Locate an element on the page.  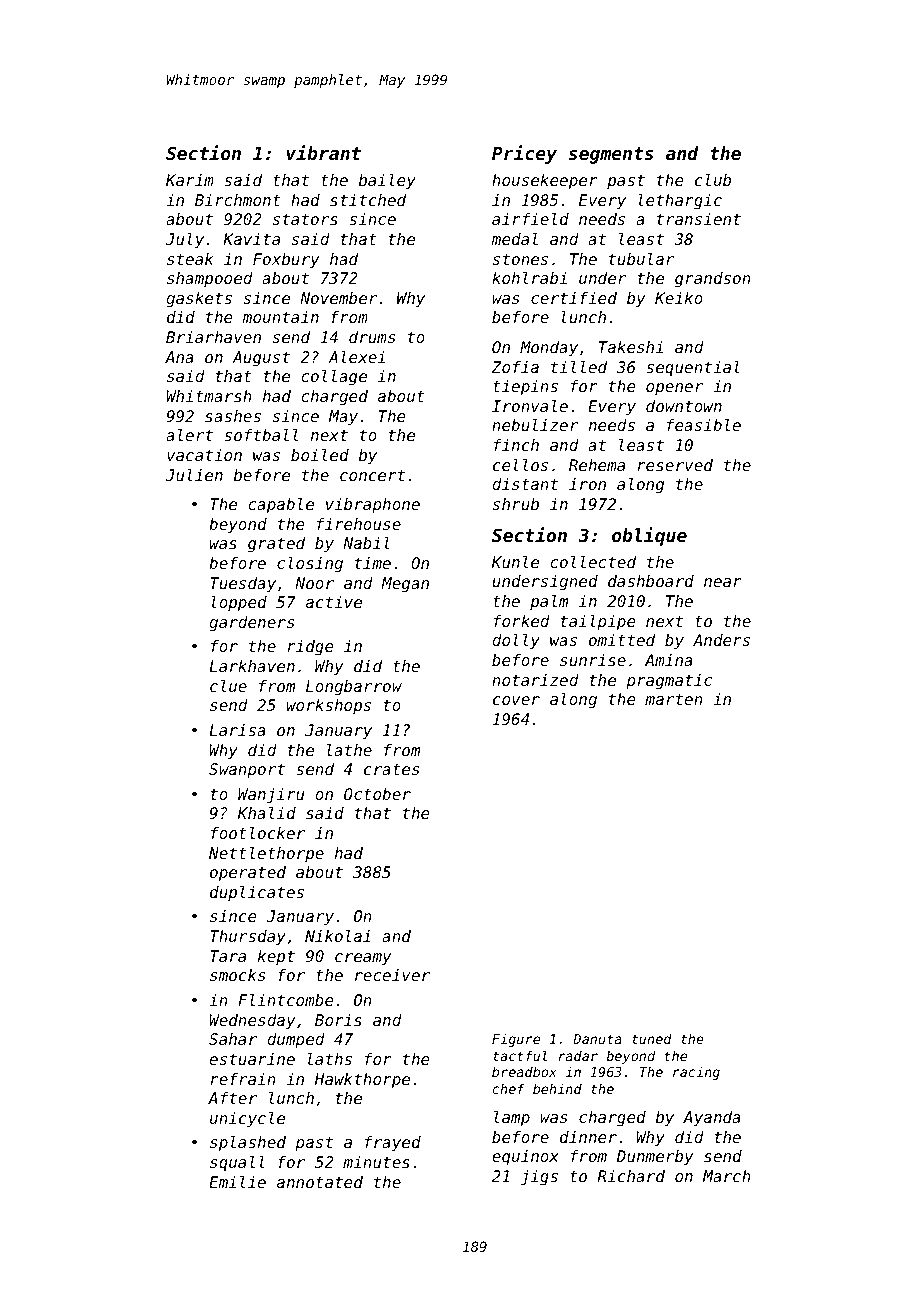
clue is located at coordinates (228, 686).
